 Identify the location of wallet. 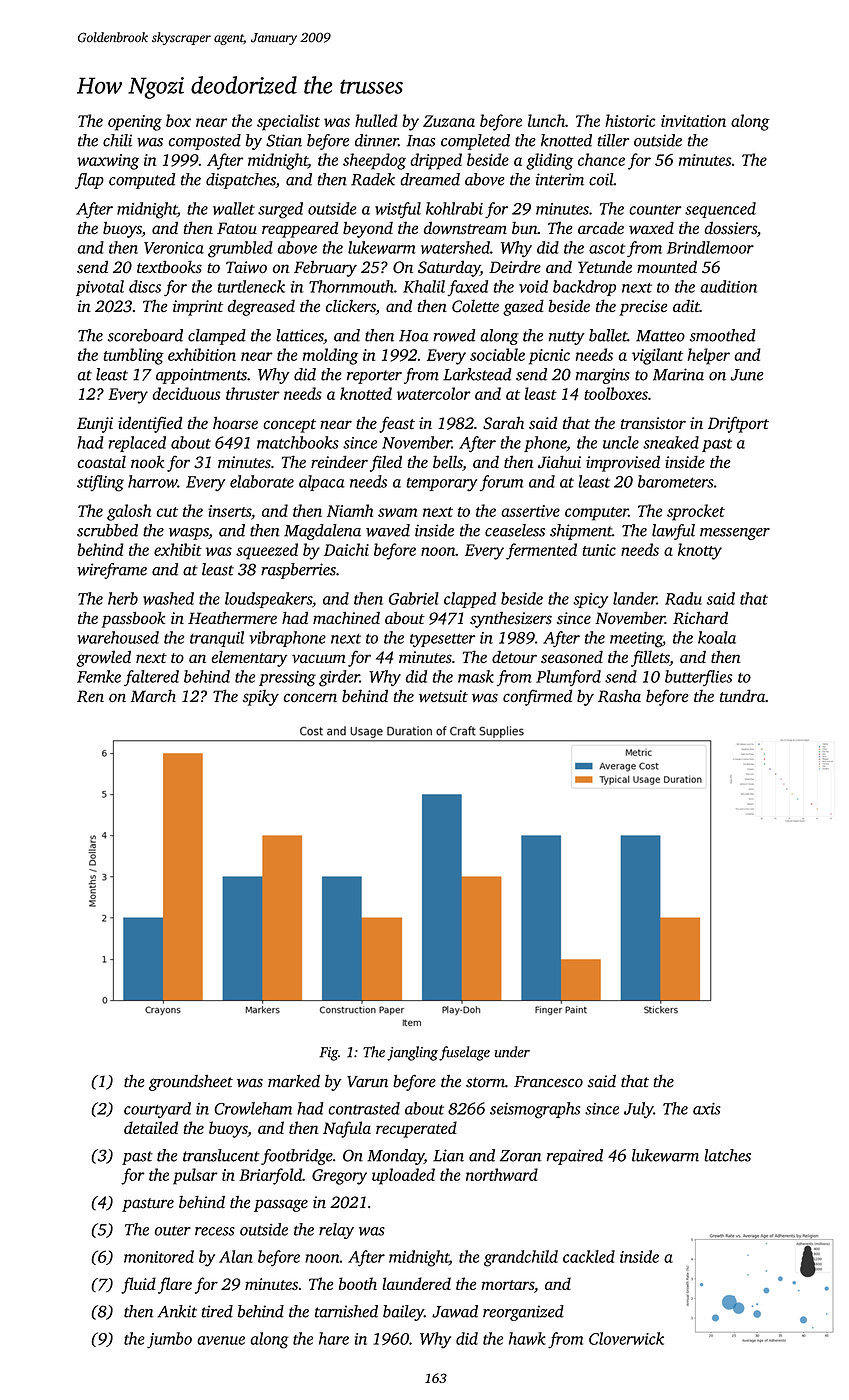
(234, 208).
